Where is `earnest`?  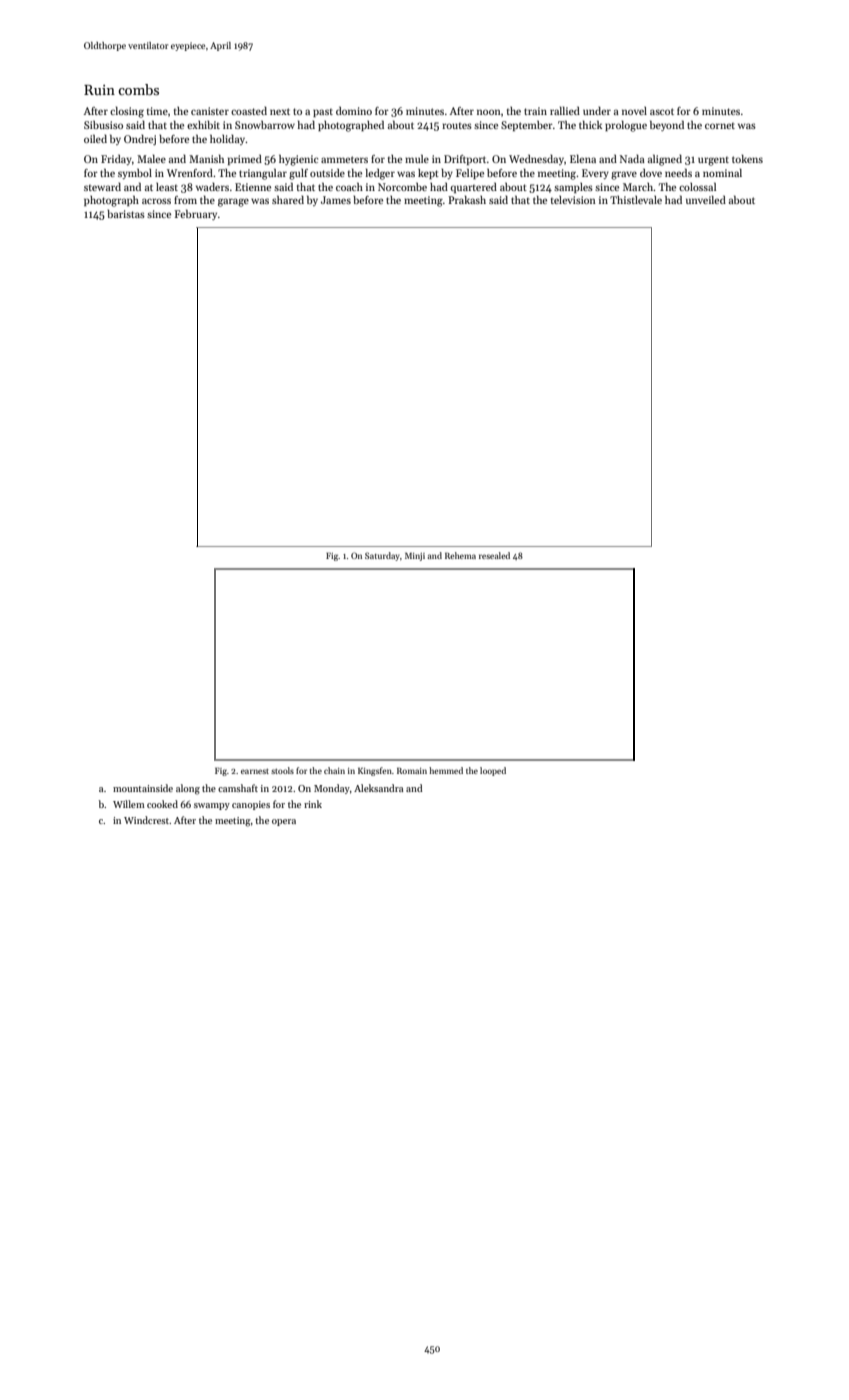 earnest is located at coordinates (255, 771).
